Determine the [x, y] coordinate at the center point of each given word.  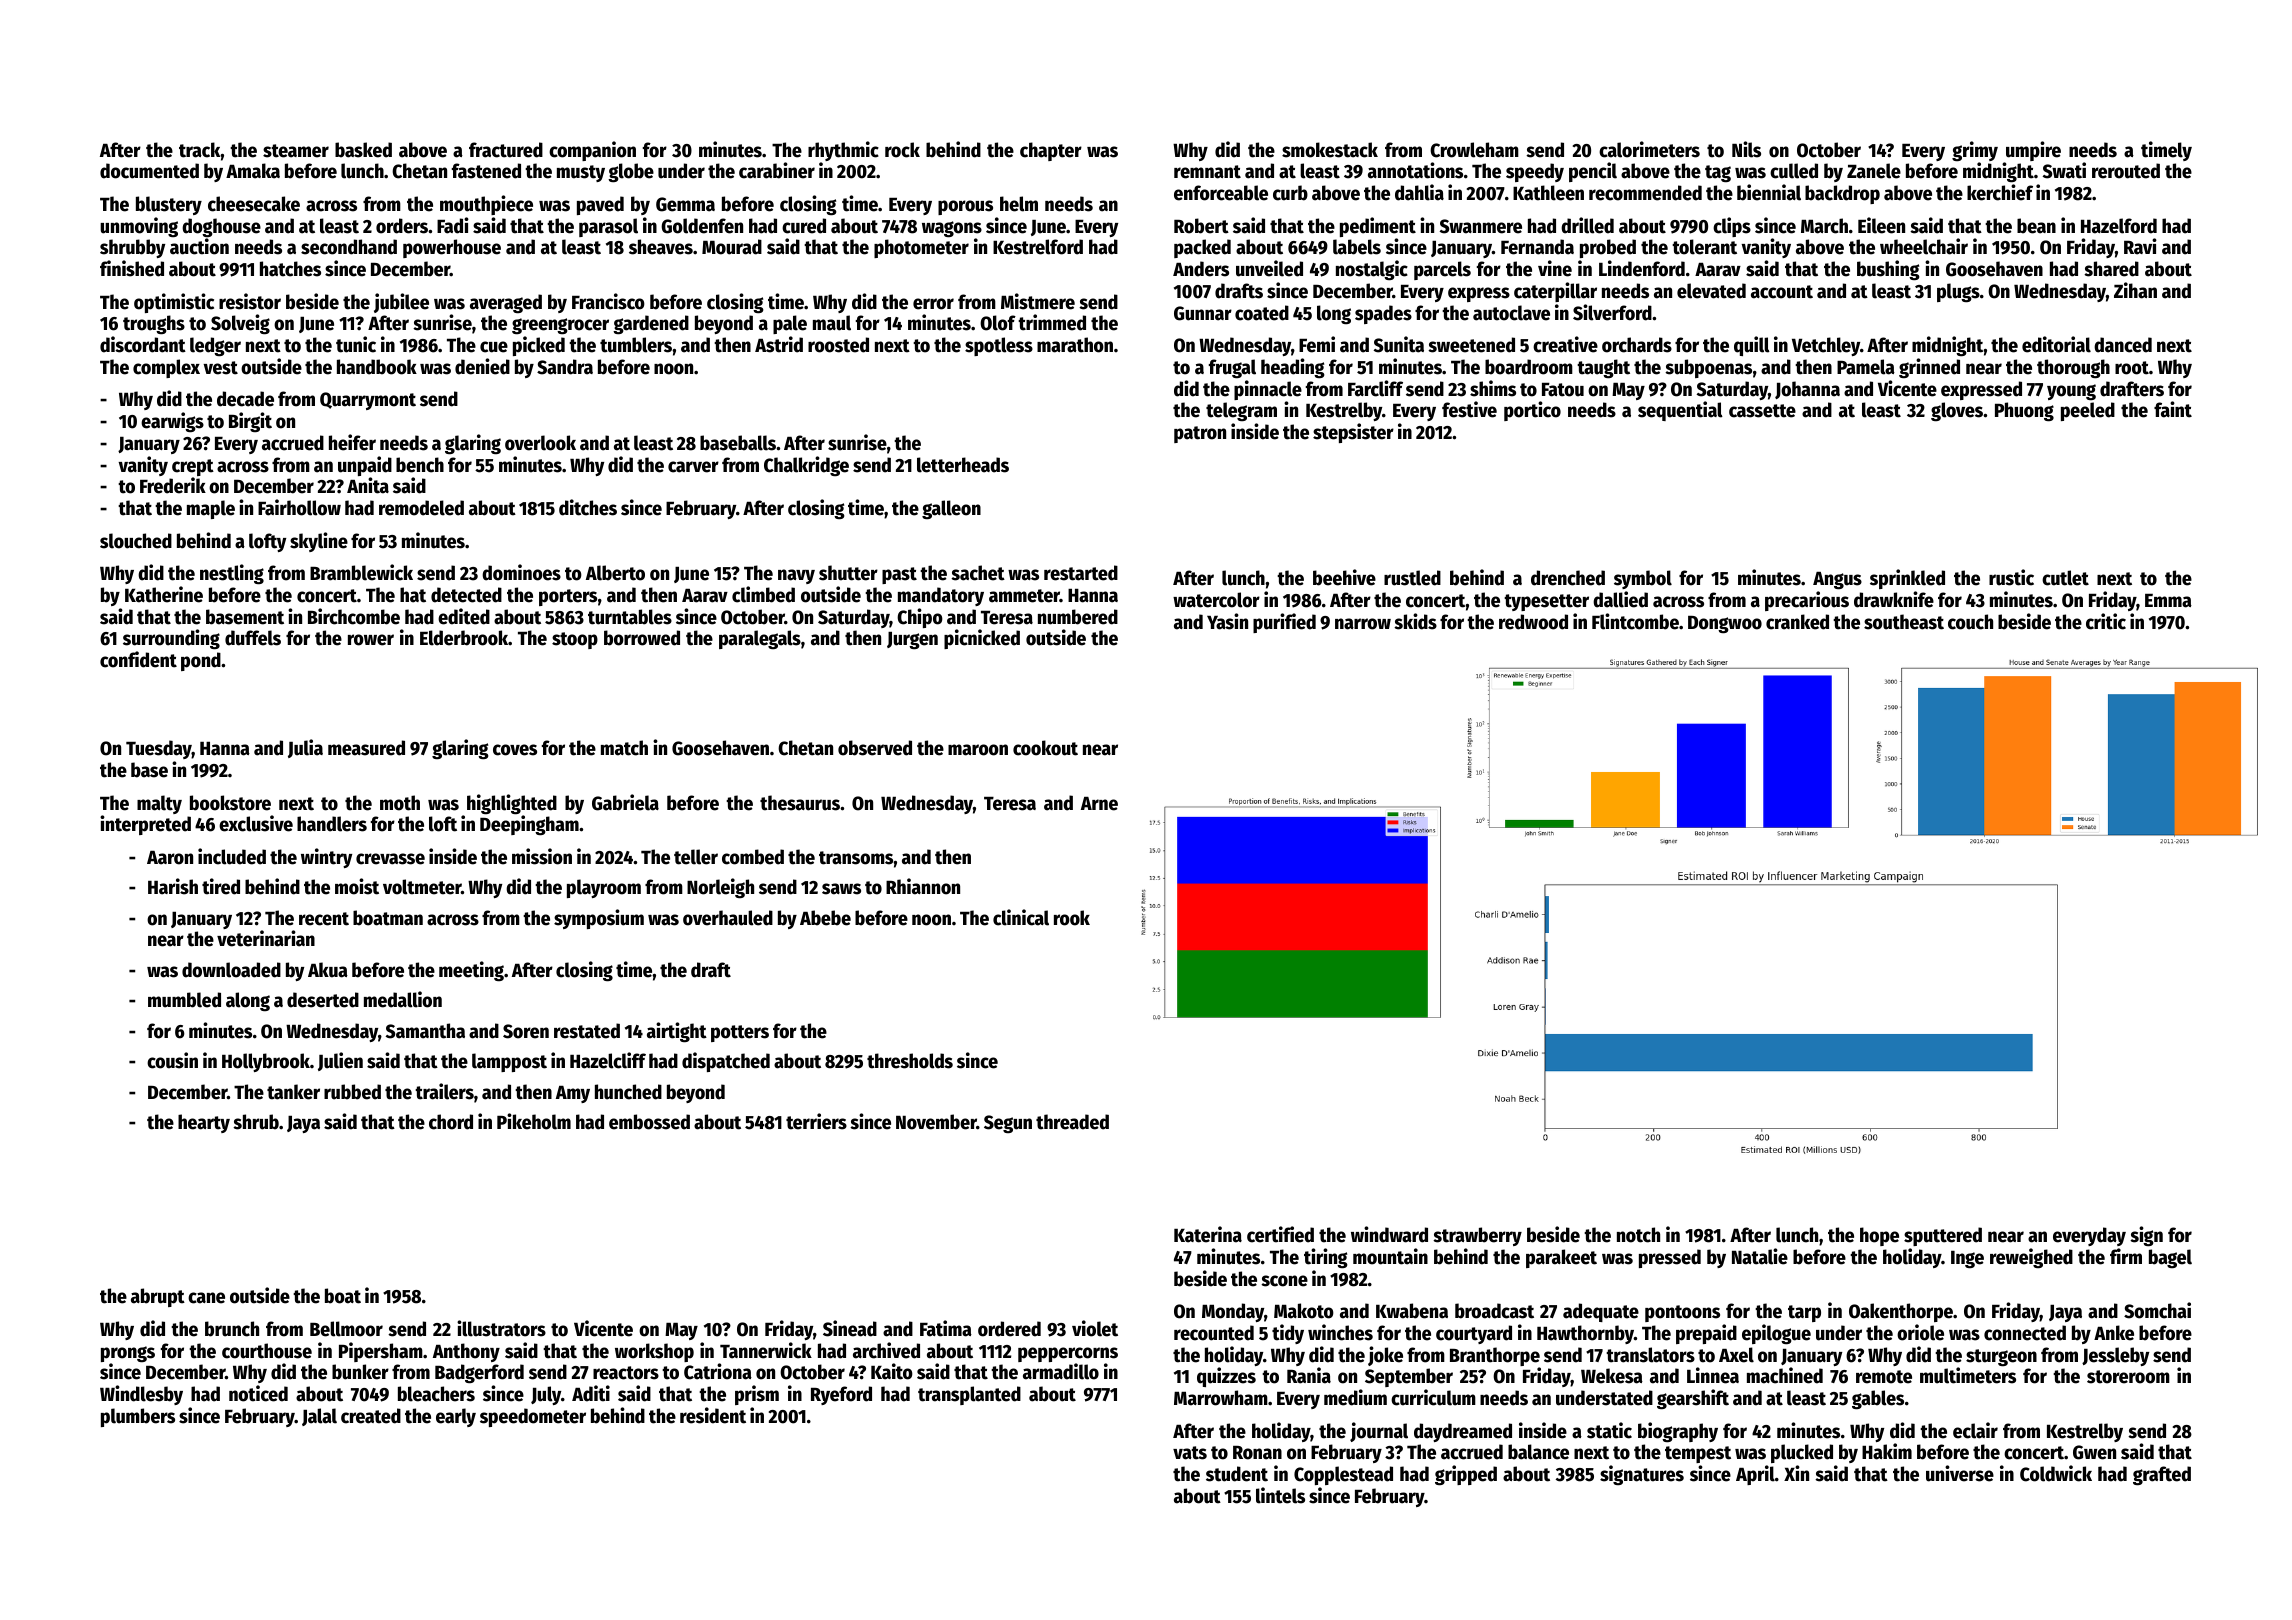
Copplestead [1343, 1475]
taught [1603, 369]
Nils [1746, 149]
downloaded [231, 970]
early [456, 1417]
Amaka [253, 171]
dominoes [521, 572]
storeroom [2128, 1377]
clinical [1021, 917]
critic [2106, 621]
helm [1019, 204]
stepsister [1353, 433]
